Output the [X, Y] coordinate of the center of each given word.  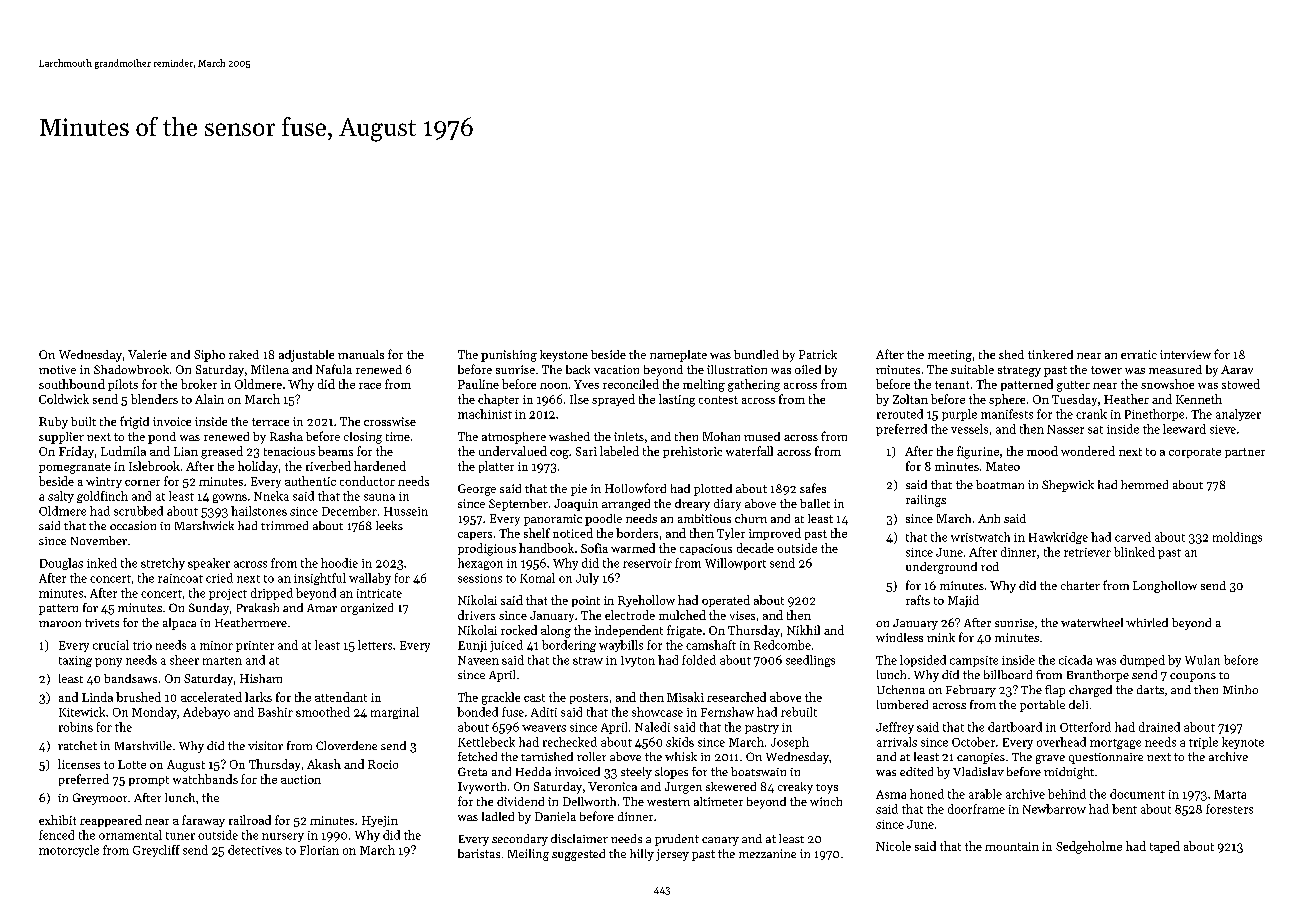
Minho [1240, 689]
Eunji [472, 646]
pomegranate [75, 468]
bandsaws [130, 678]
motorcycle [69, 851]
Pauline [478, 384]
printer [255, 646]
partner [1245, 453]
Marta [1230, 794]
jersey [672, 855]
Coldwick [64, 399]
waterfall [749, 451]
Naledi [652, 727]
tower [1106, 370]
